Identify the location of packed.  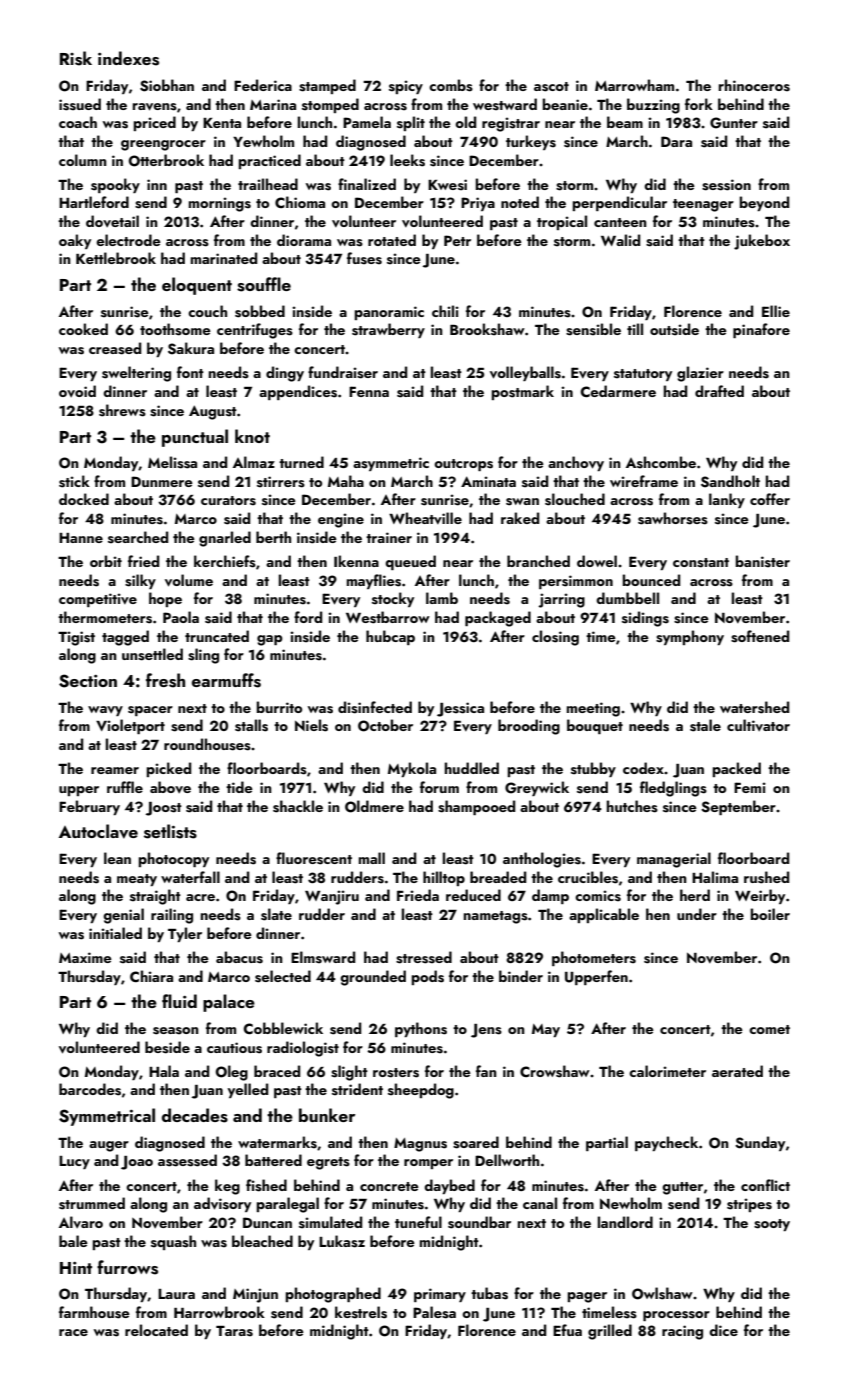
(736, 769).
